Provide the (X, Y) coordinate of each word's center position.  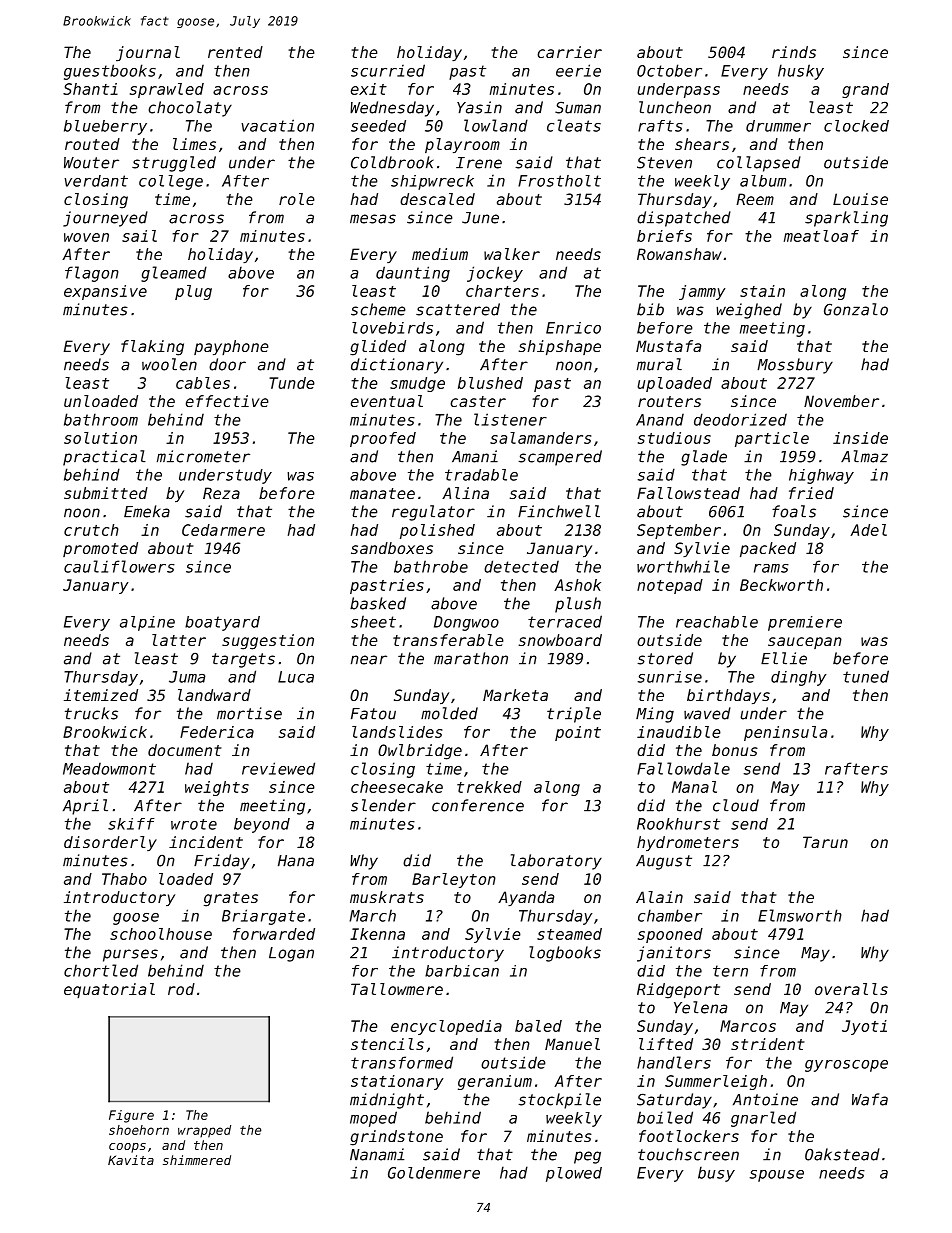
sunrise (670, 677)
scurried (388, 70)
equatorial (109, 990)
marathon (471, 658)
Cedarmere (223, 530)
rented (235, 52)
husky (801, 72)
